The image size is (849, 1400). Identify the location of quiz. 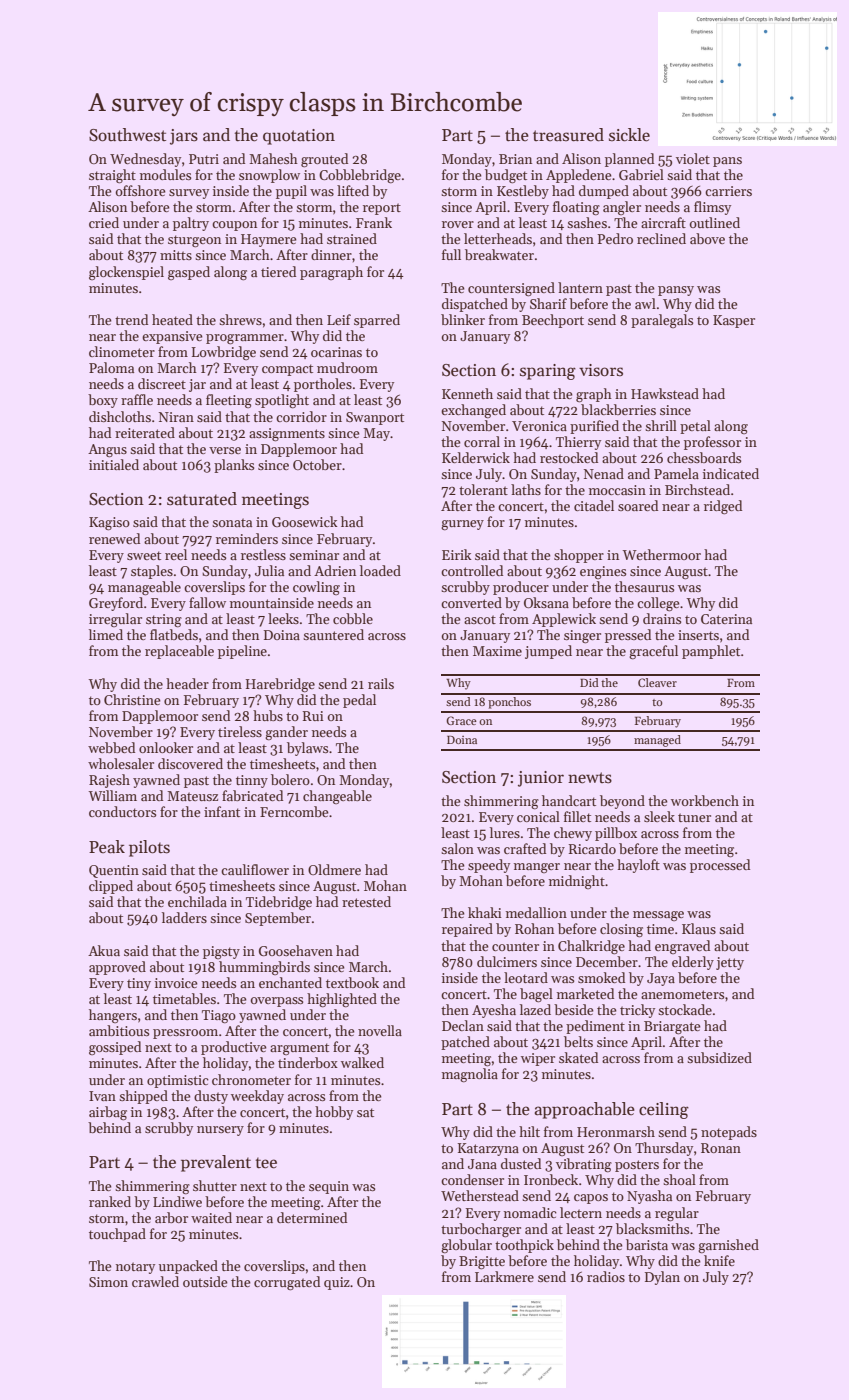
(337, 1283).
